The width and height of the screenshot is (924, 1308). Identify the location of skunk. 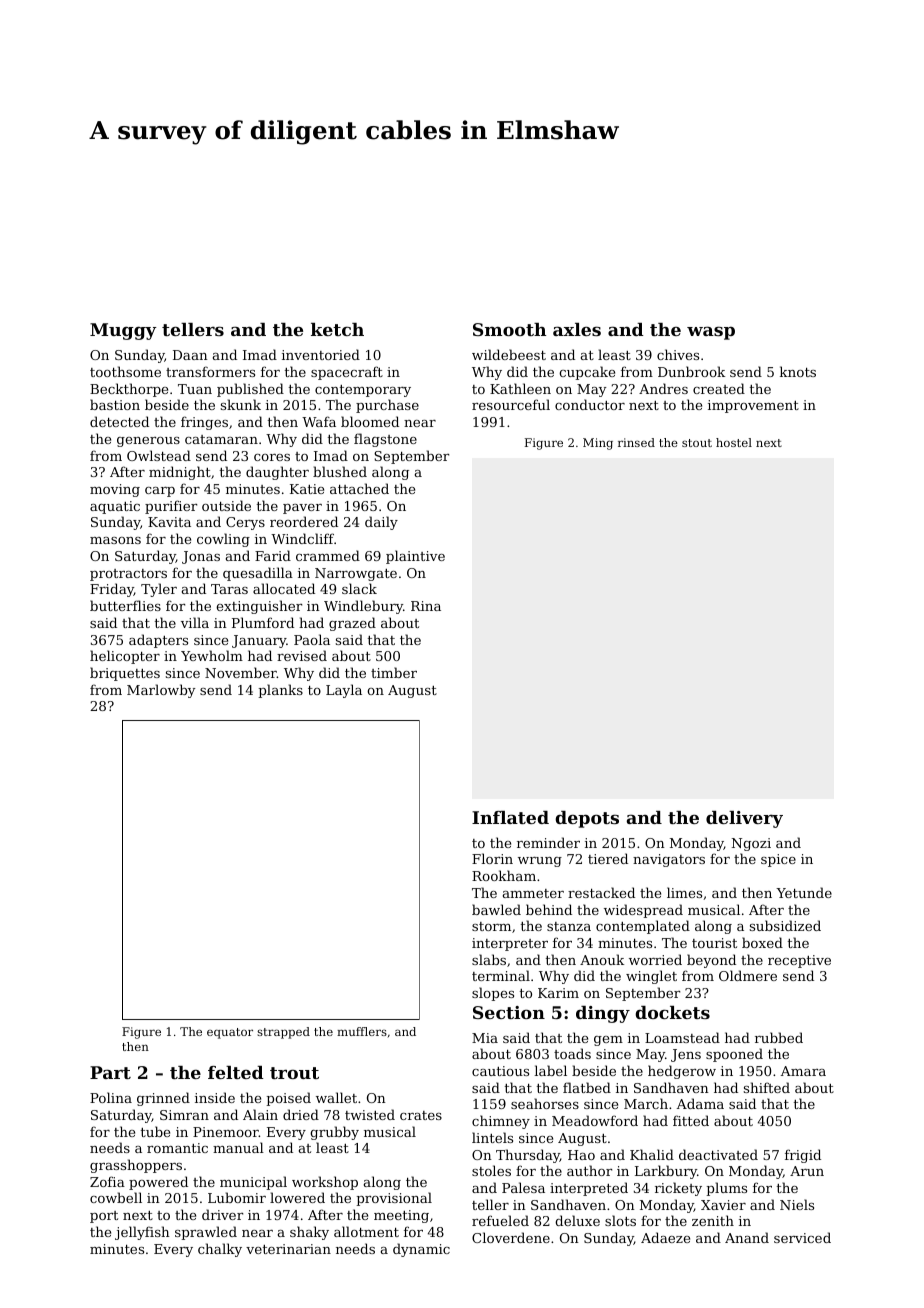
(241, 404).
